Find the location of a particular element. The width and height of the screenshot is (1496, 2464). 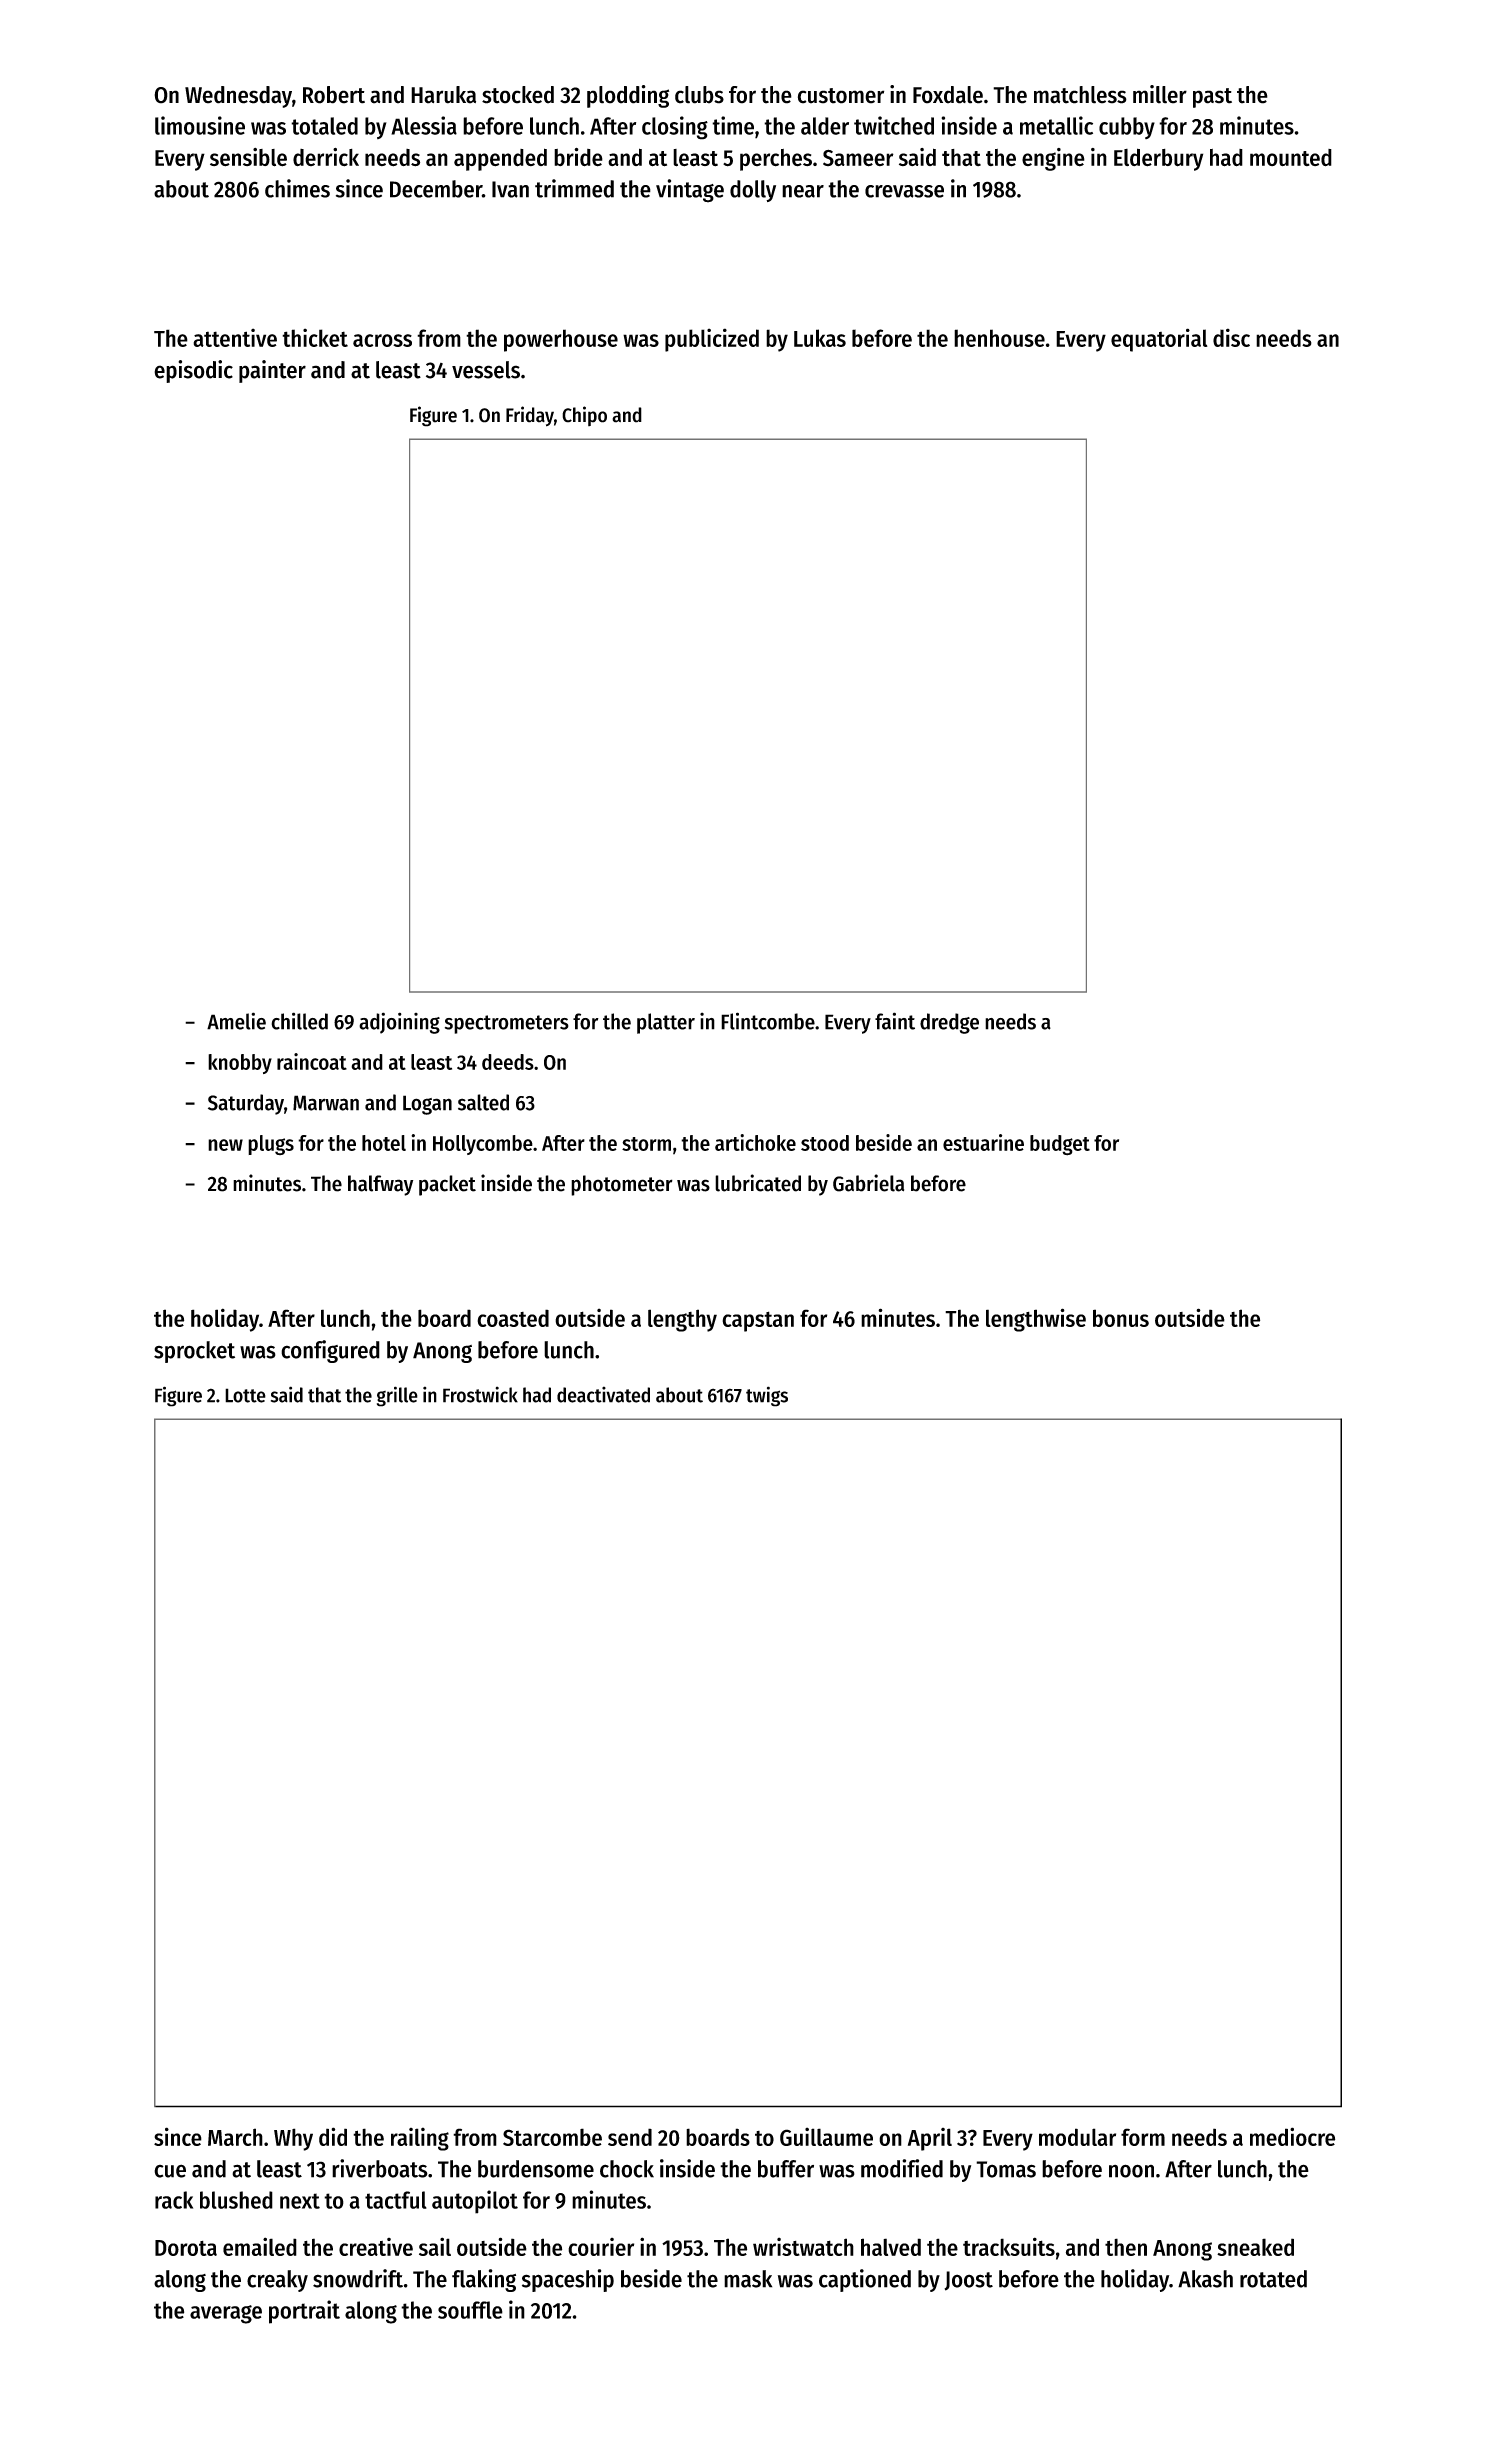

miller is located at coordinates (1160, 94).
